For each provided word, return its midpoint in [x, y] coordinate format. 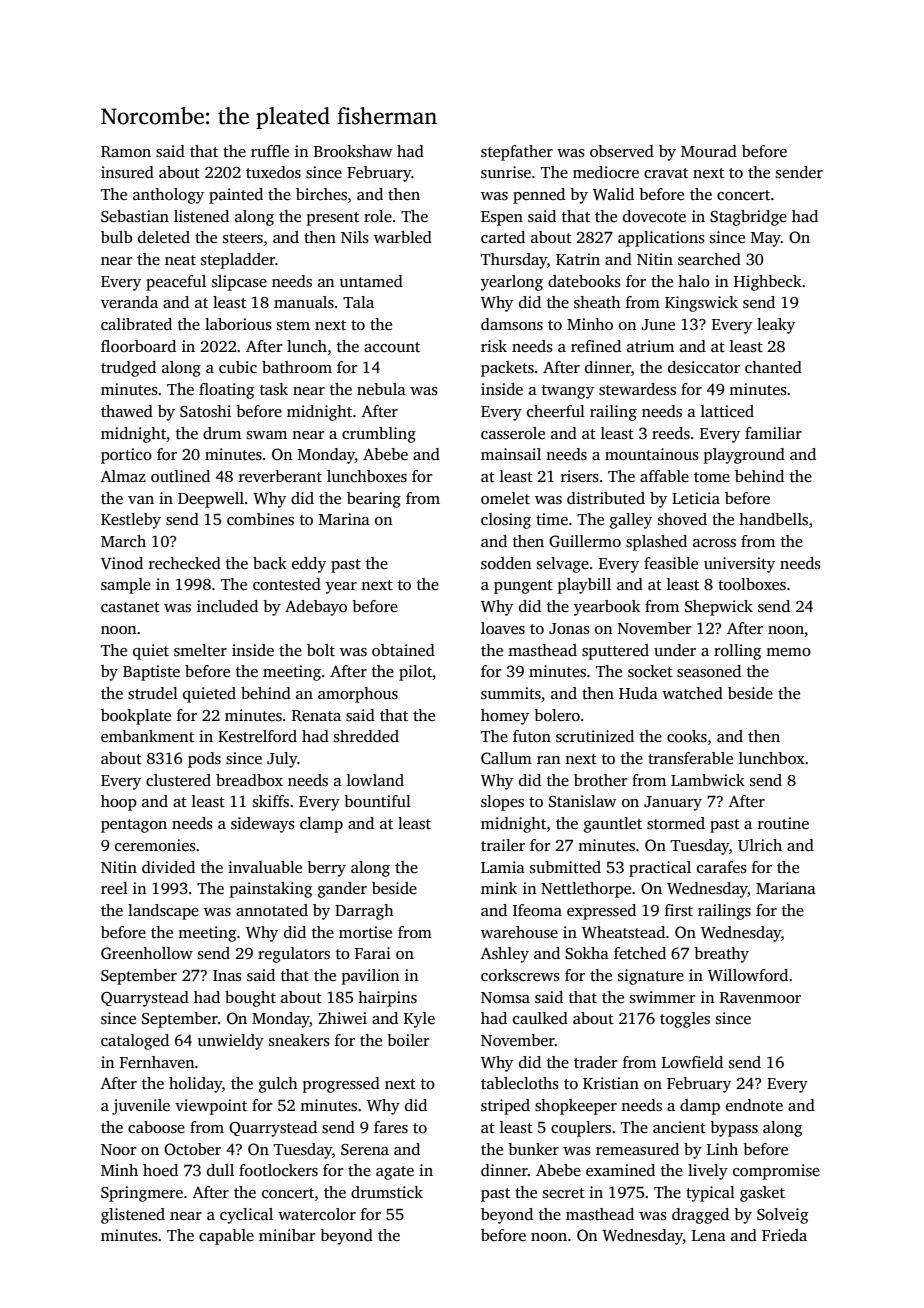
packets [507, 369]
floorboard [138, 346]
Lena [709, 1235]
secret [564, 1193]
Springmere [142, 1194]
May [766, 239]
